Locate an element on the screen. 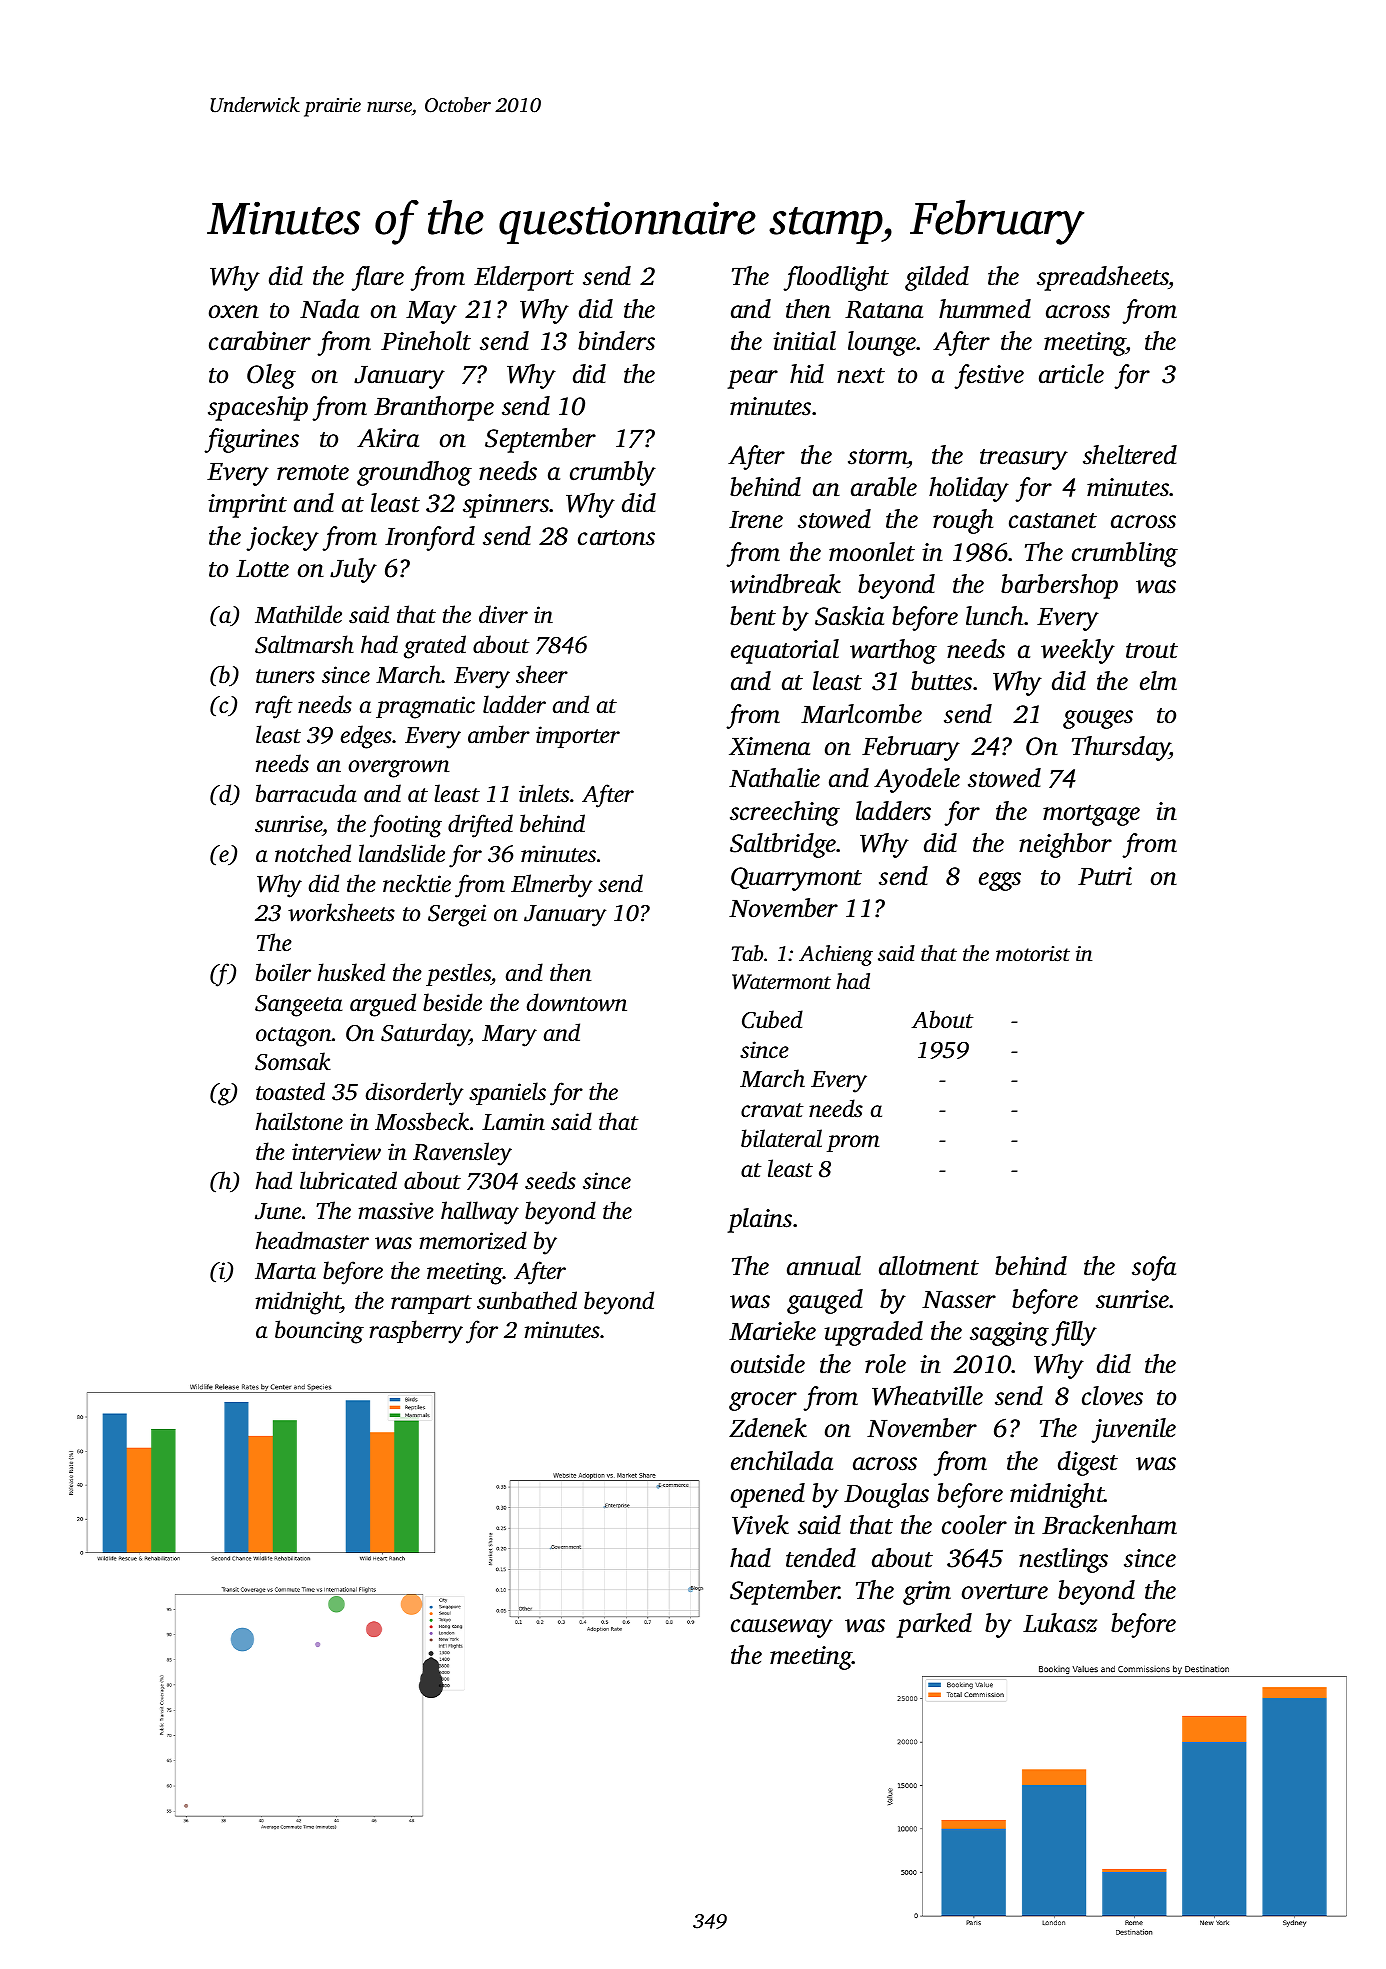 This screenshot has height=1969, width=1386. filly is located at coordinates (1074, 1333).
